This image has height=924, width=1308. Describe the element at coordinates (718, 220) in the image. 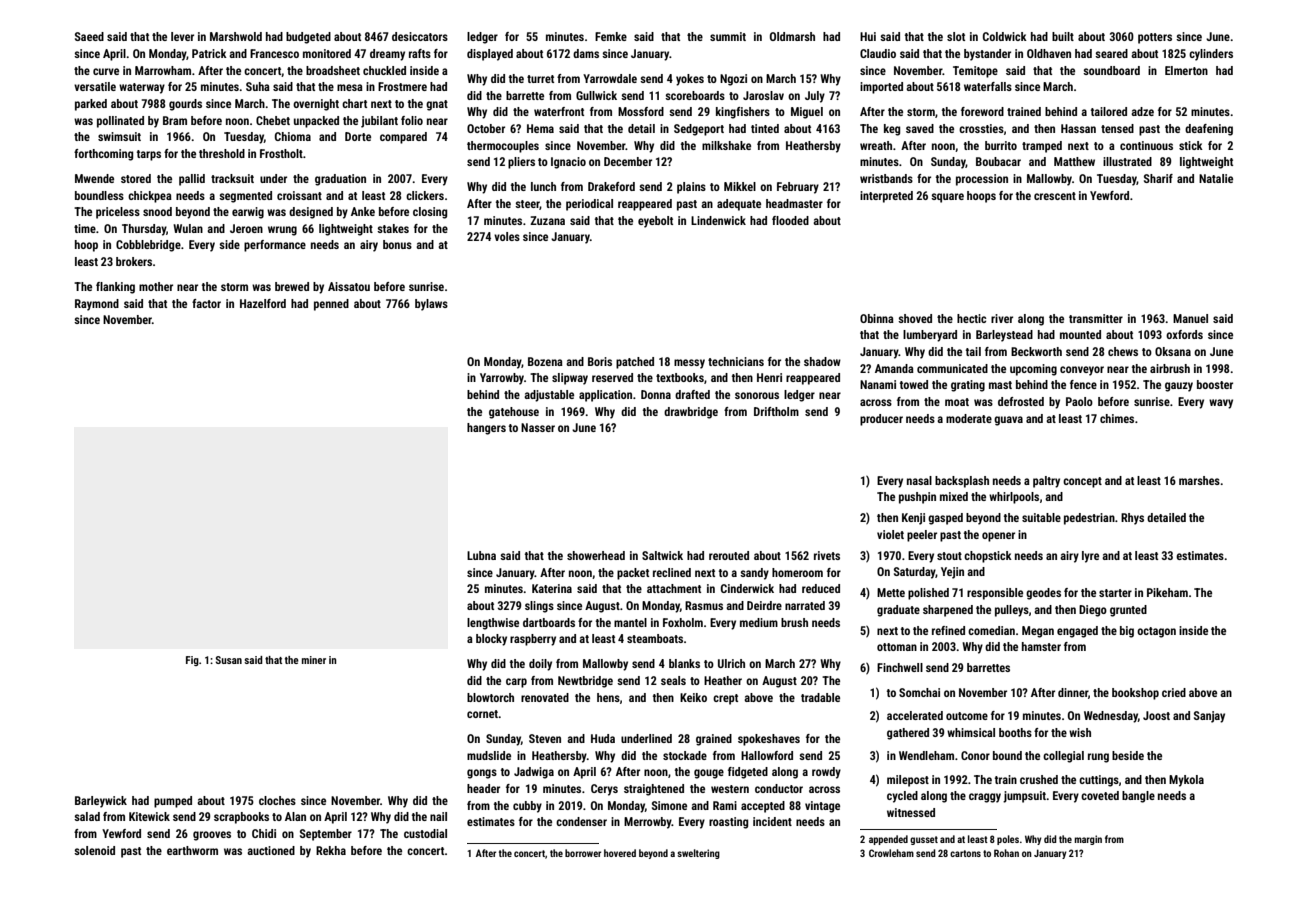

I see `Lindenwick` at that location.
